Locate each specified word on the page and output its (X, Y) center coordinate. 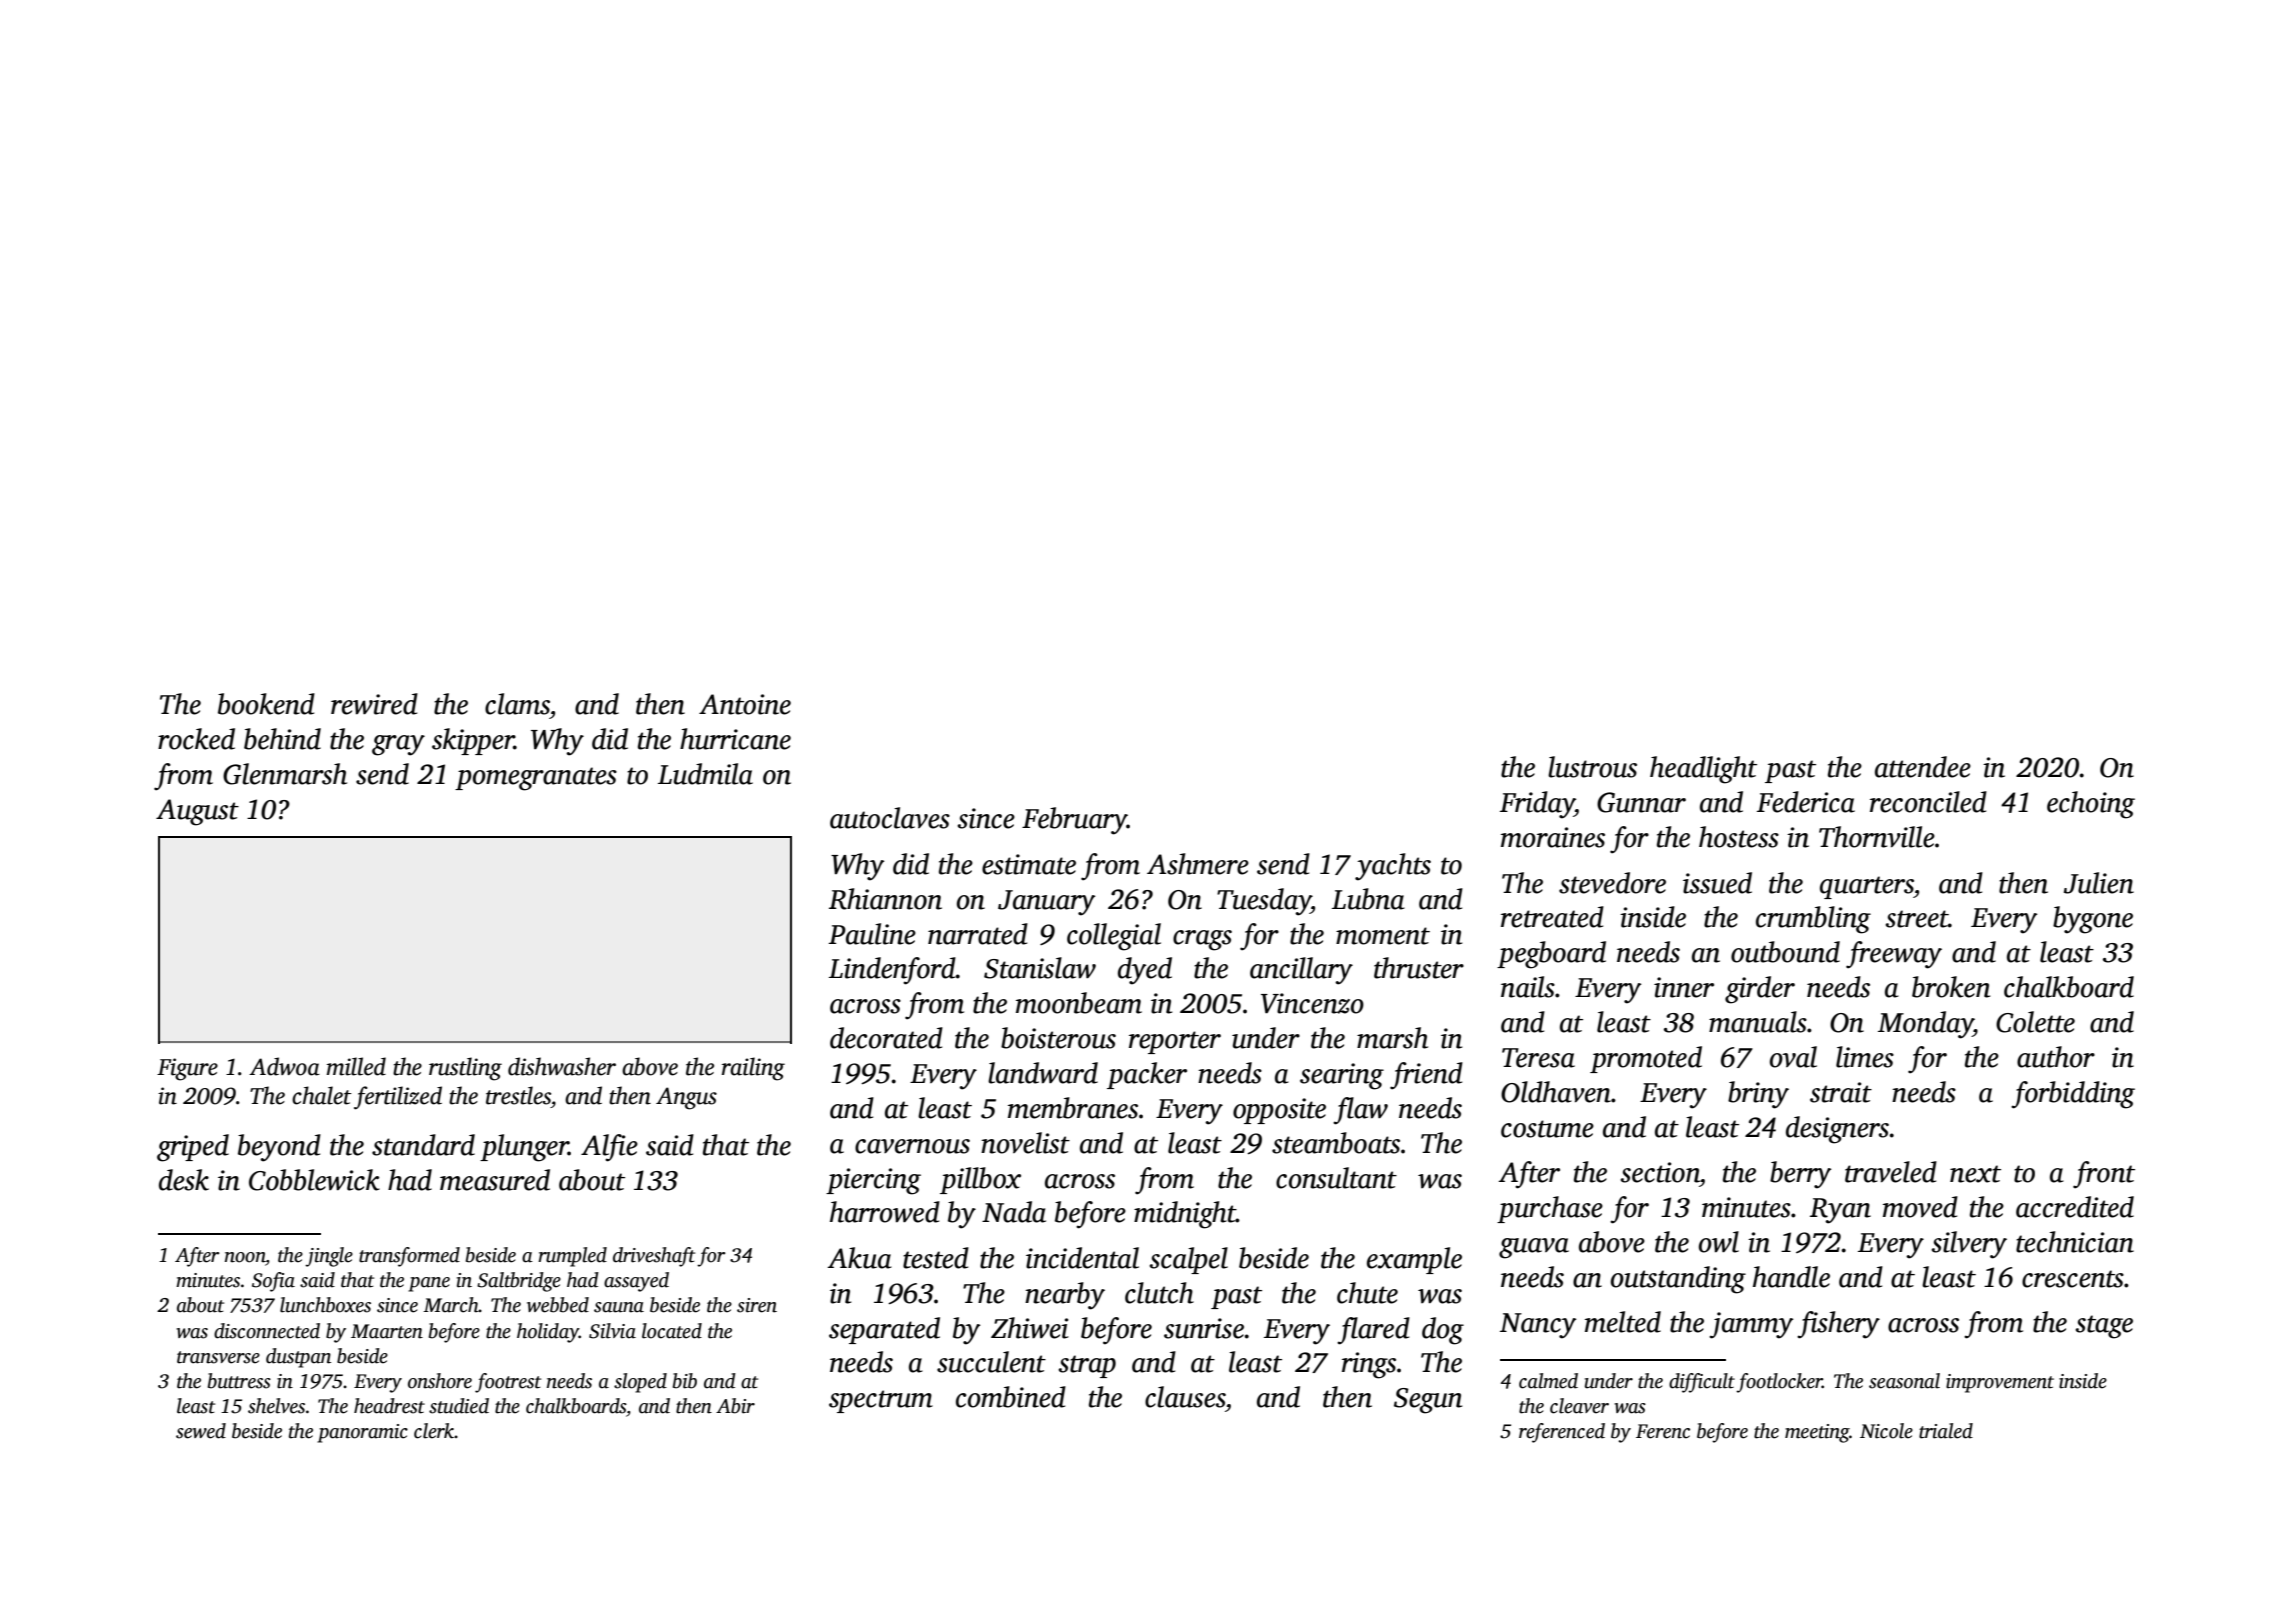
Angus (686, 1098)
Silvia (612, 1331)
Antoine (745, 704)
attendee (1923, 767)
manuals (1758, 1022)
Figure (187, 1069)
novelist (1025, 1143)
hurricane (735, 739)
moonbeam (1079, 1003)
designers (1837, 1130)
